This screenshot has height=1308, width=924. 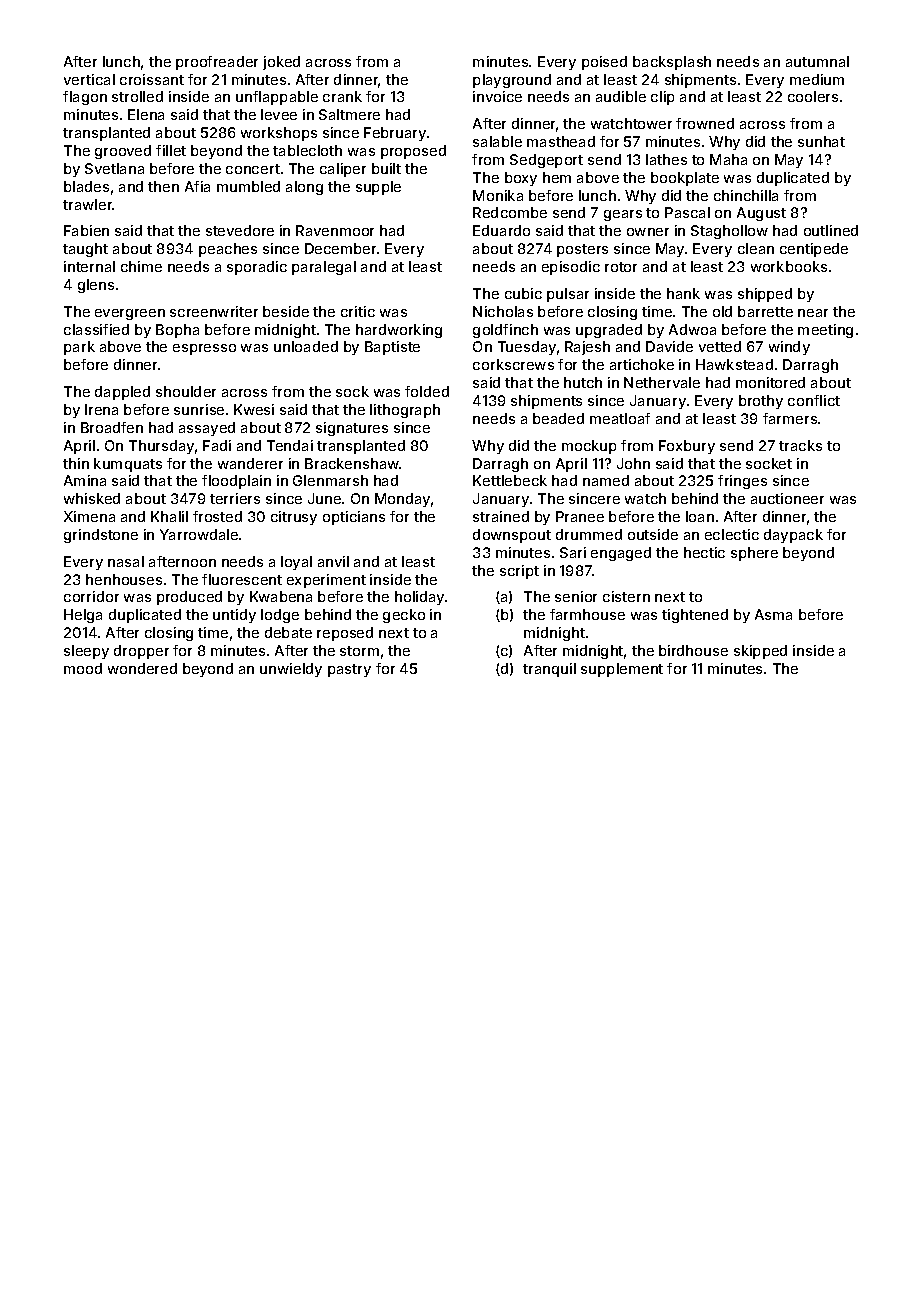 What do you see at coordinates (814, 250) in the screenshot?
I see `centipede` at bounding box center [814, 250].
